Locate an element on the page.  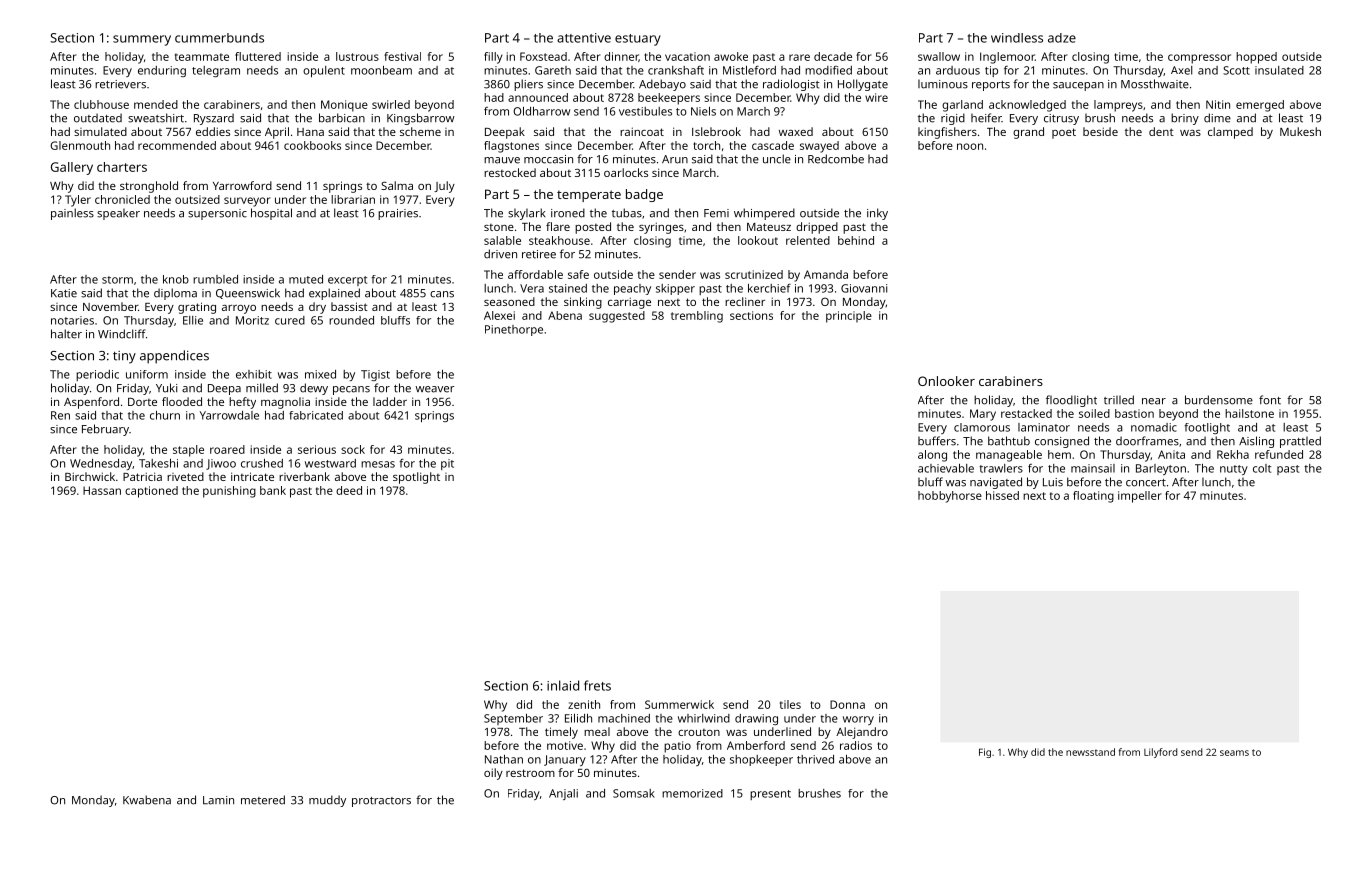
hobbyhorse is located at coordinates (950, 497).
